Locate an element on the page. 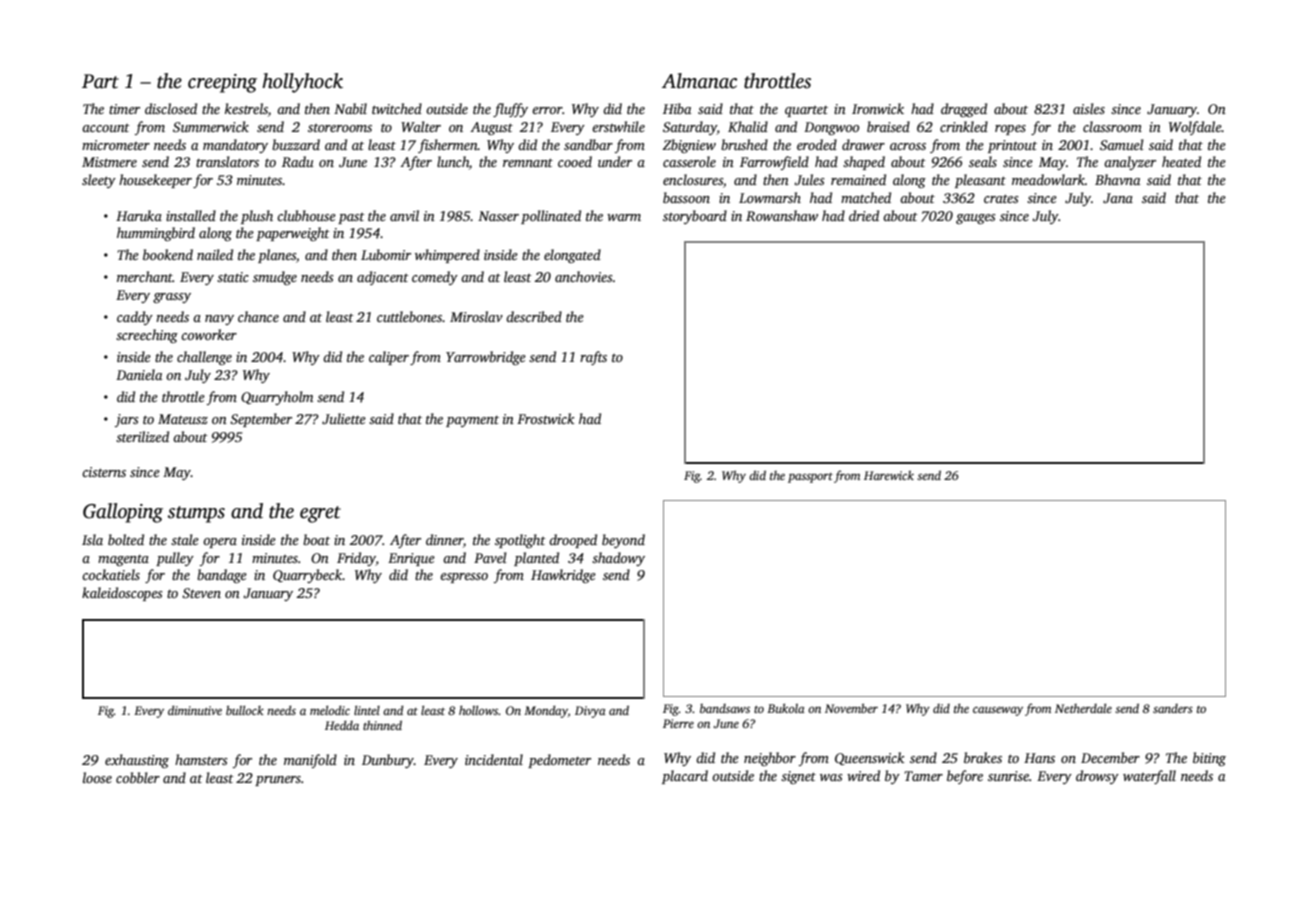 The width and height of the image is (1308, 924). waterfall is located at coordinates (1149, 777).
